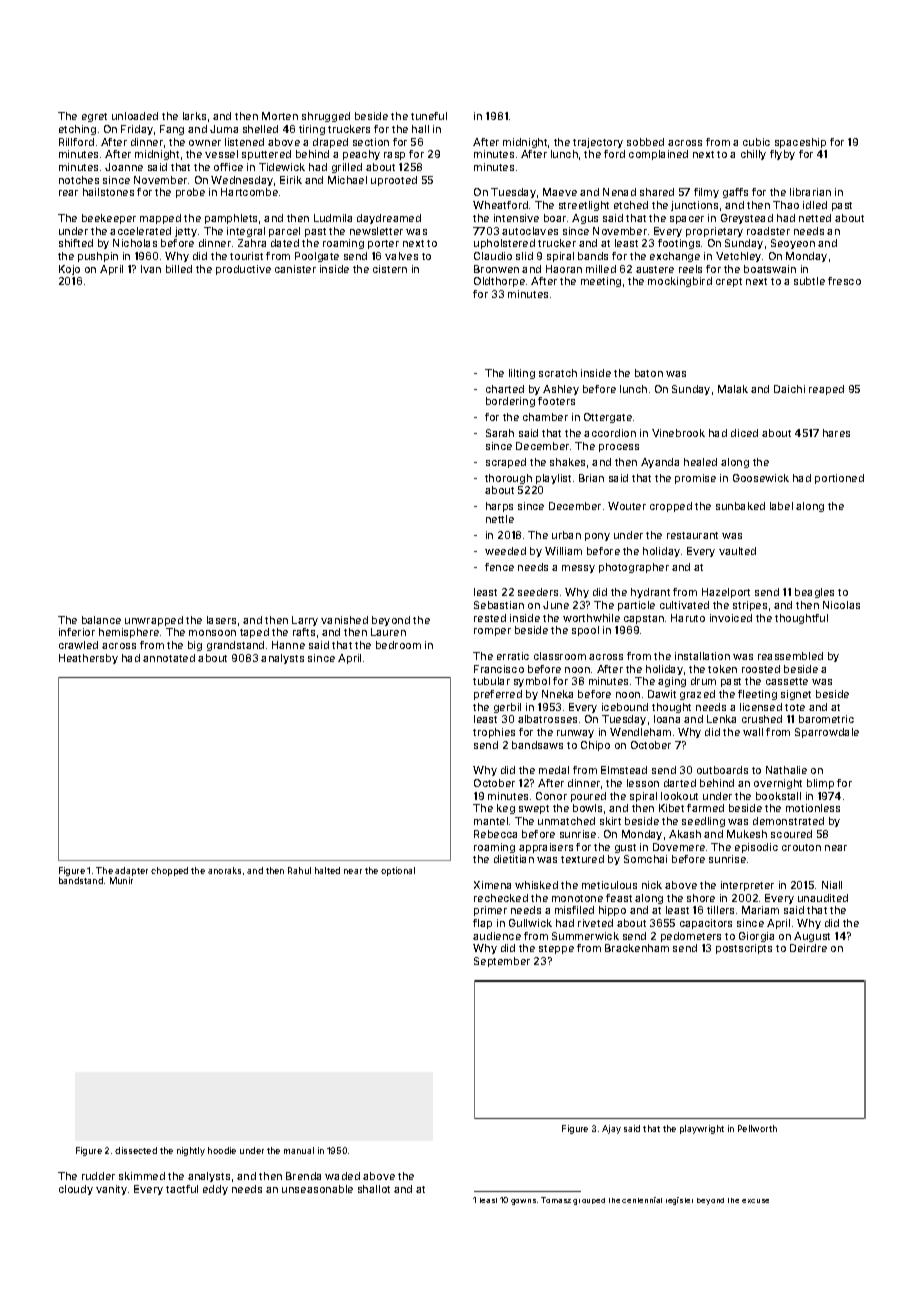  I want to click on balance, so click(101, 620).
